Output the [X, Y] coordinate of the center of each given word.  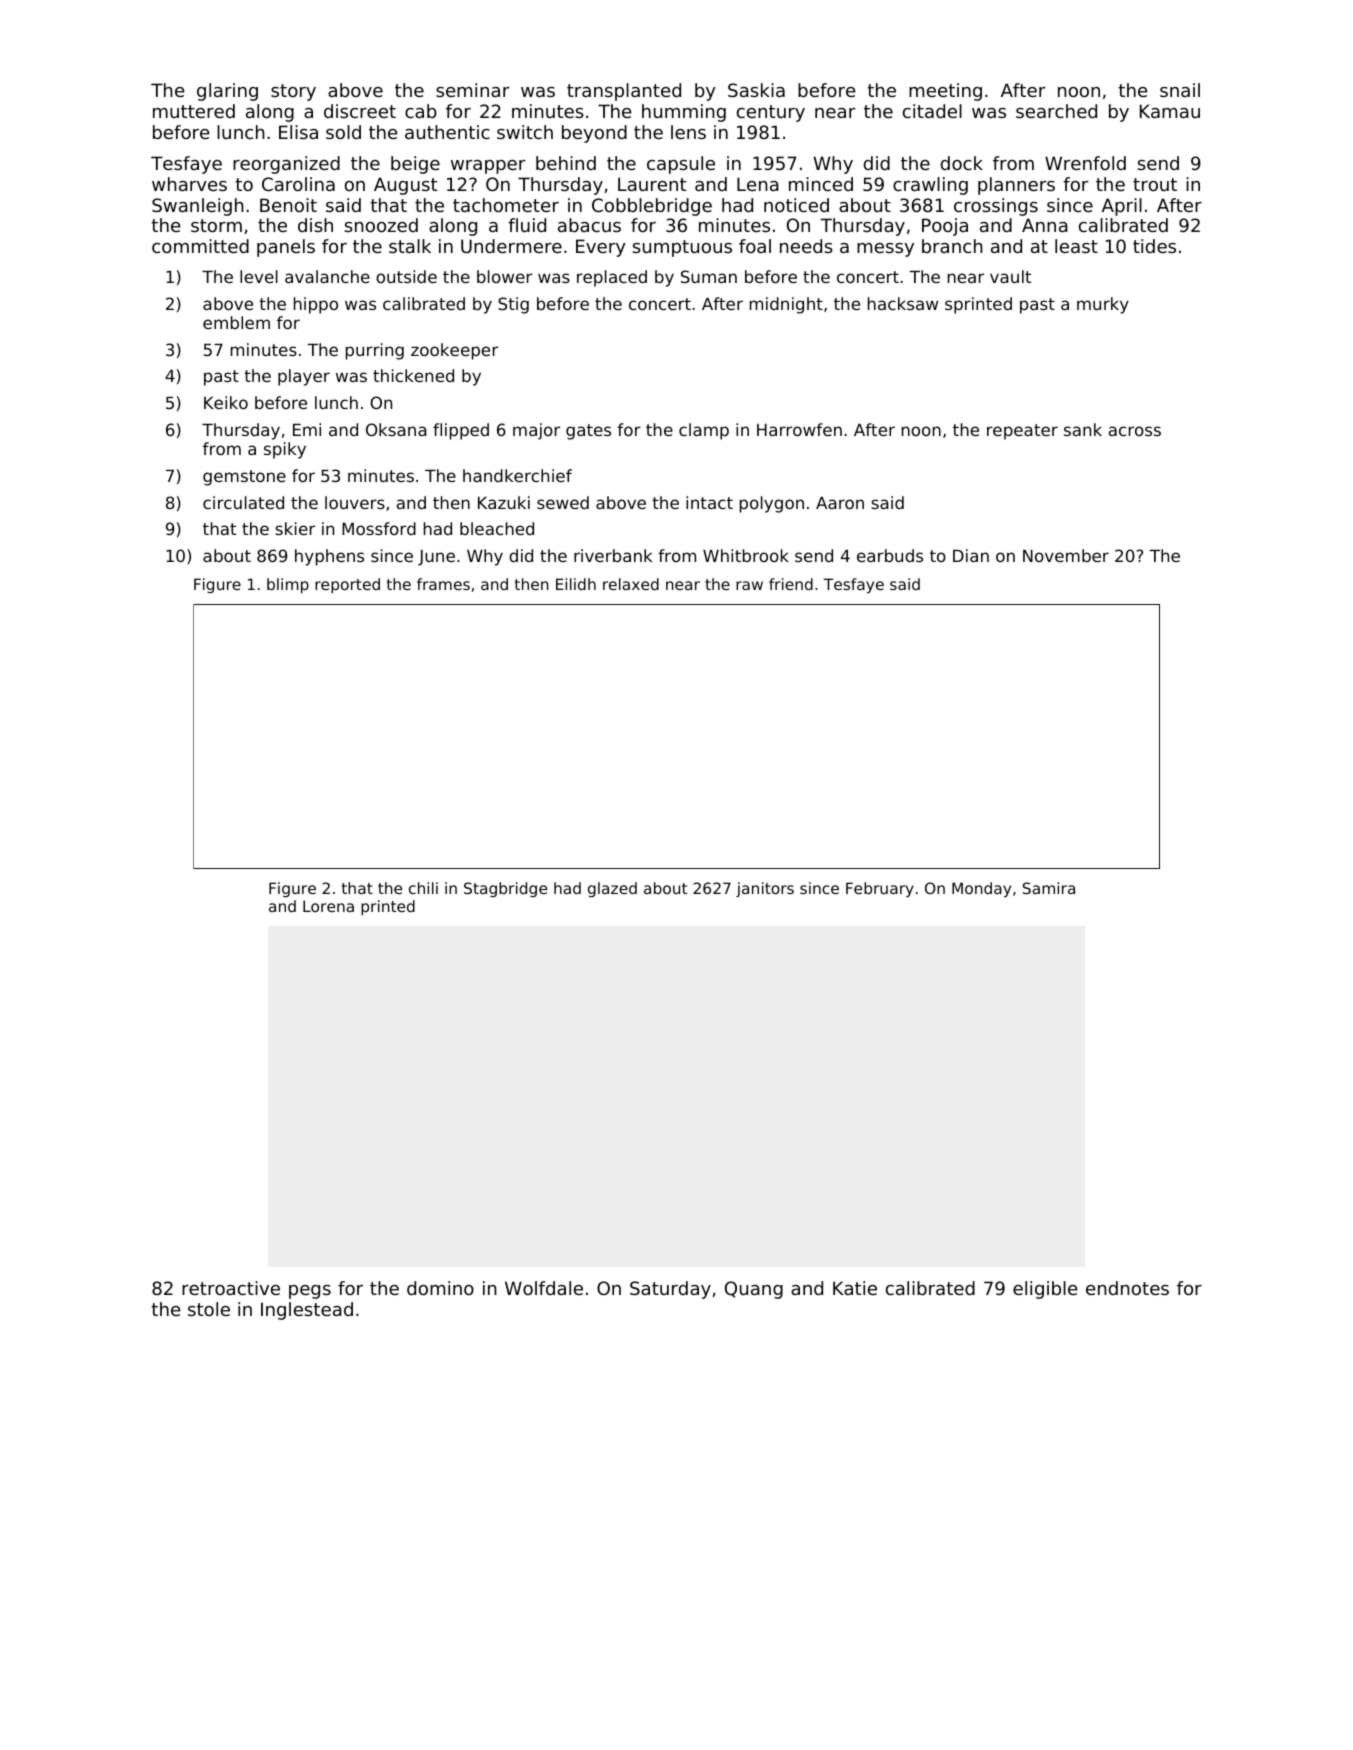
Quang [754, 1290]
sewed [563, 502]
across [1135, 431]
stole [209, 1309]
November [1066, 555]
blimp [288, 585]
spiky [285, 450]
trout [1155, 184]
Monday [981, 889]
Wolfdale [544, 1288]
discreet [360, 111]
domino [440, 1288]
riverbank [613, 555]
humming [684, 113]
